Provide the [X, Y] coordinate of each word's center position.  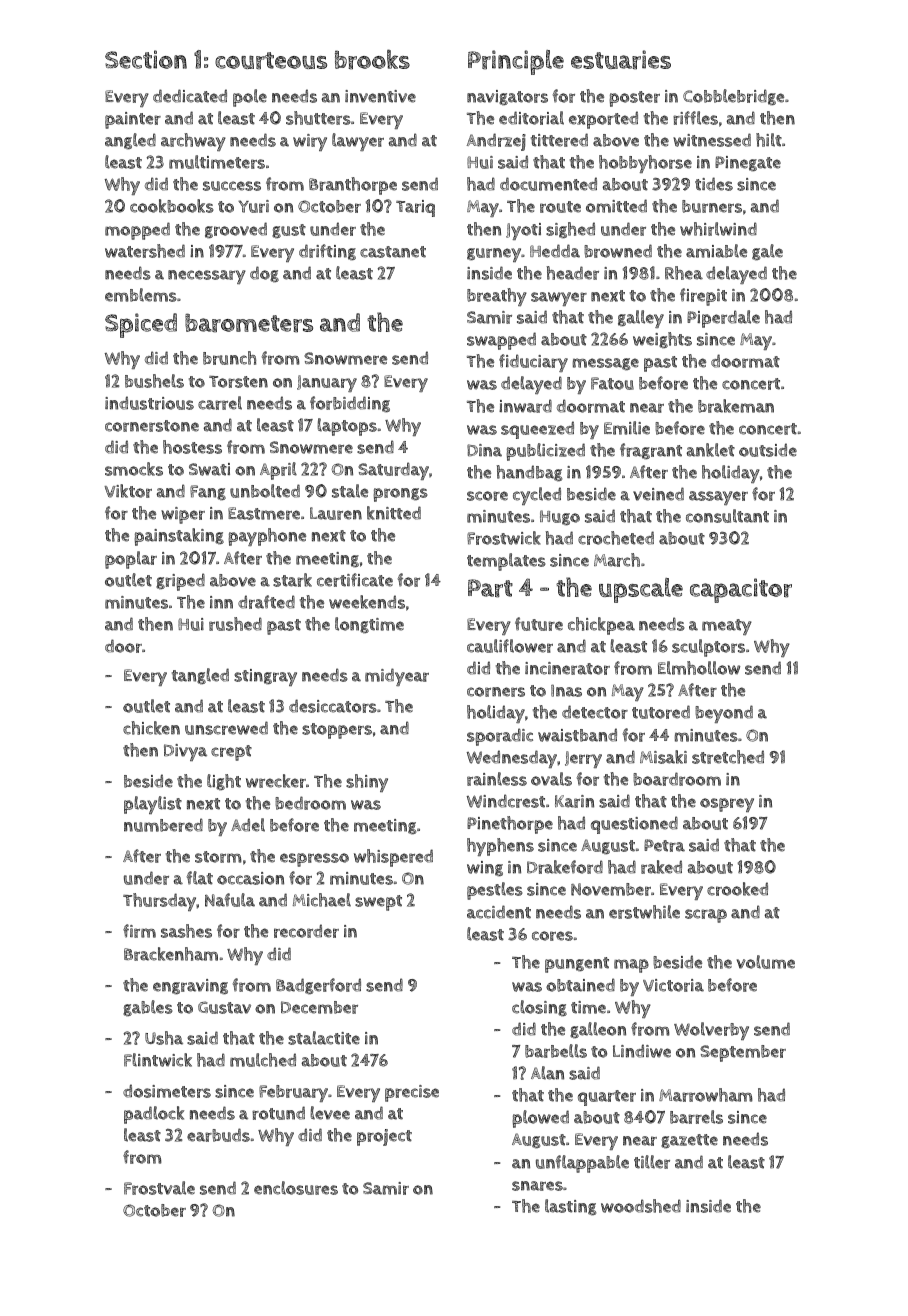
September [743, 1053]
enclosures [296, 1188]
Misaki [663, 757]
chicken [151, 728]
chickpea [601, 626]
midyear [397, 677]
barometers [249, 323]
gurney [494, 255]
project [384, 1137]
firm [139, 931]
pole [250, 98]
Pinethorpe [510, 825]
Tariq [415, 208]
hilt [769, 140]
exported [603, 120]
